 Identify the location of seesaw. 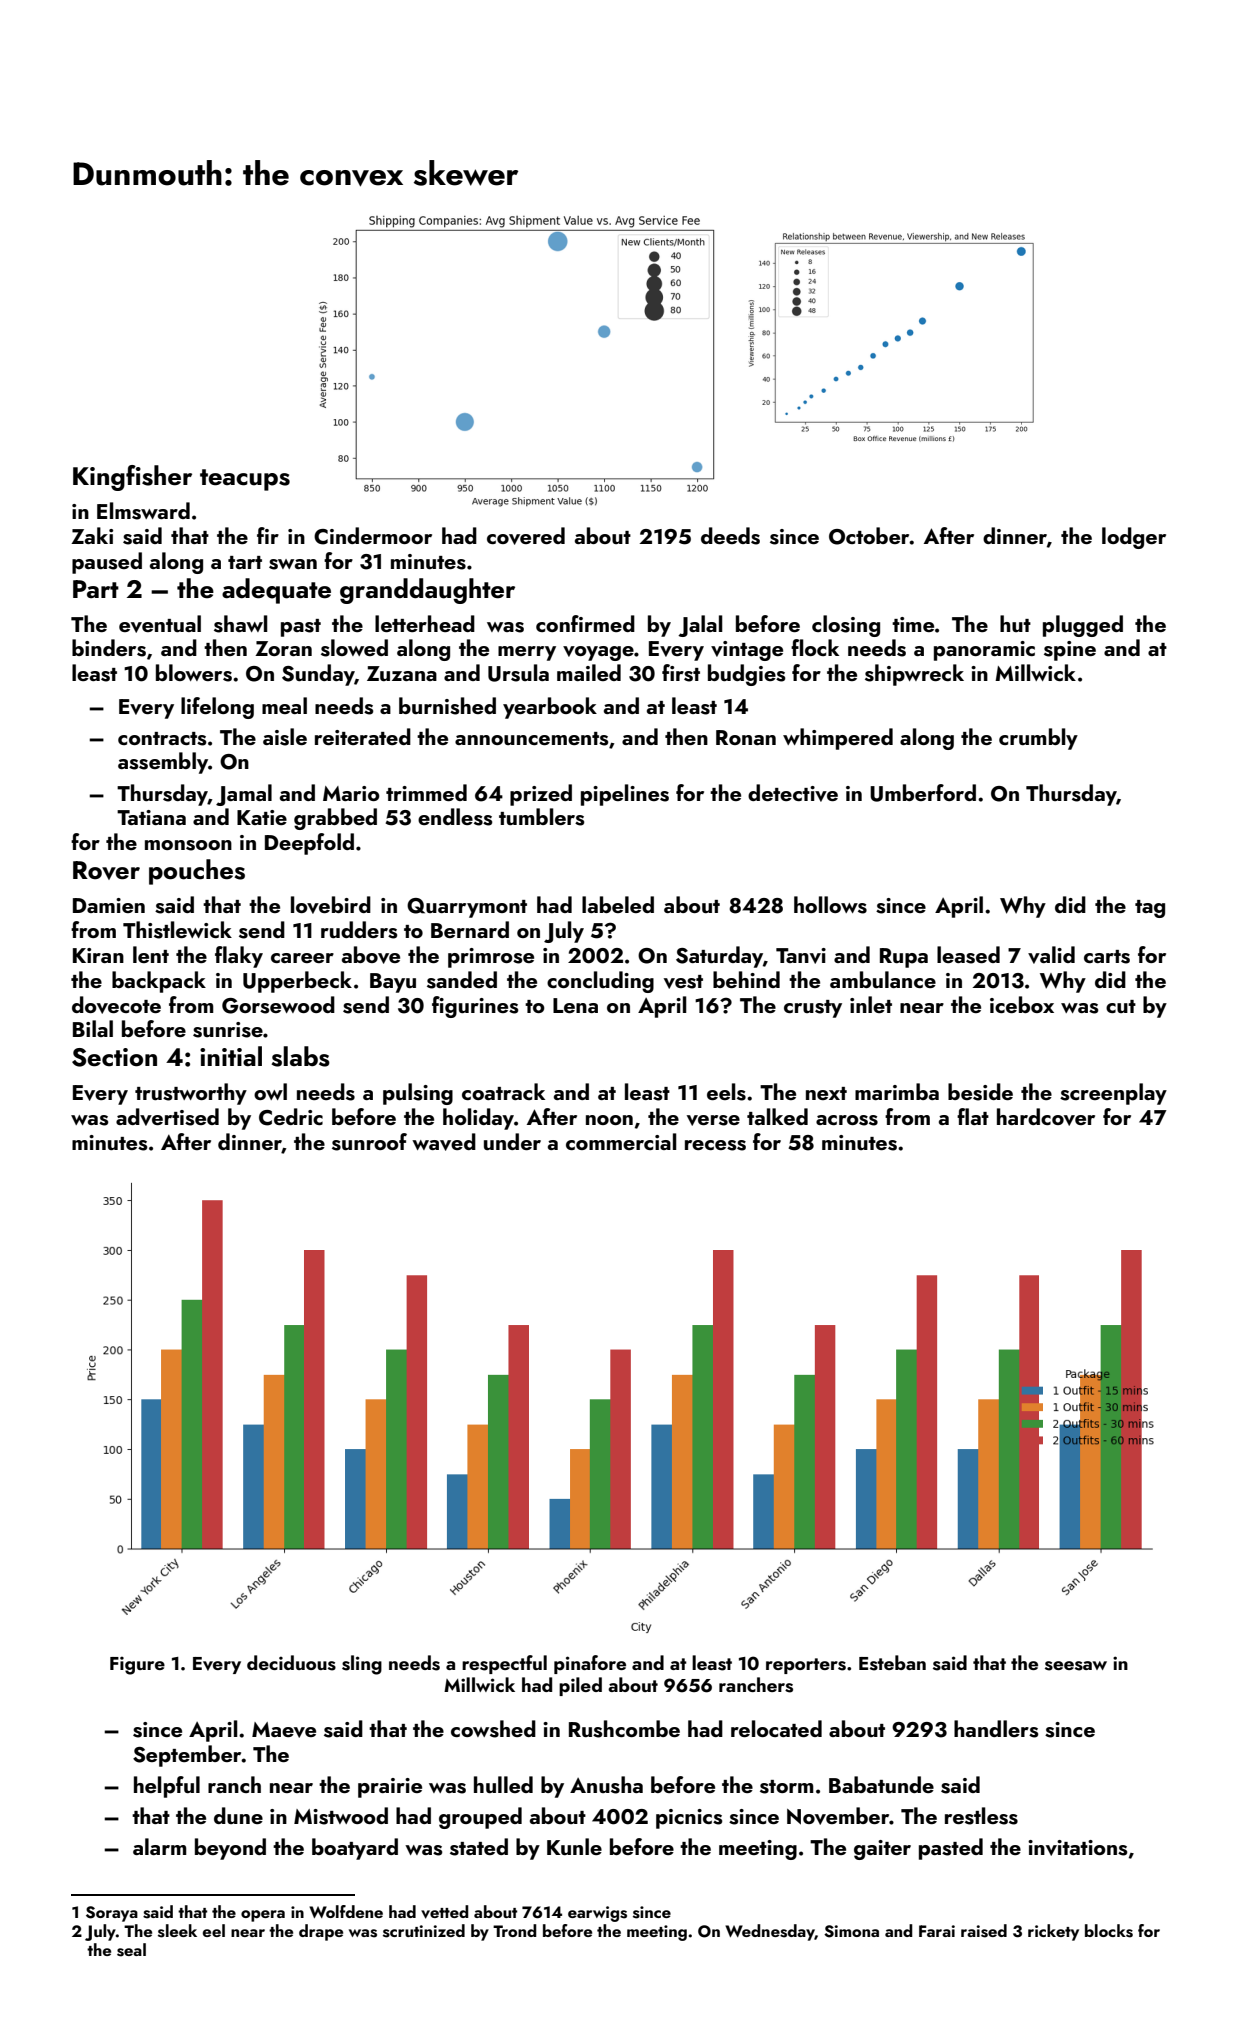
(1076, 1666).
